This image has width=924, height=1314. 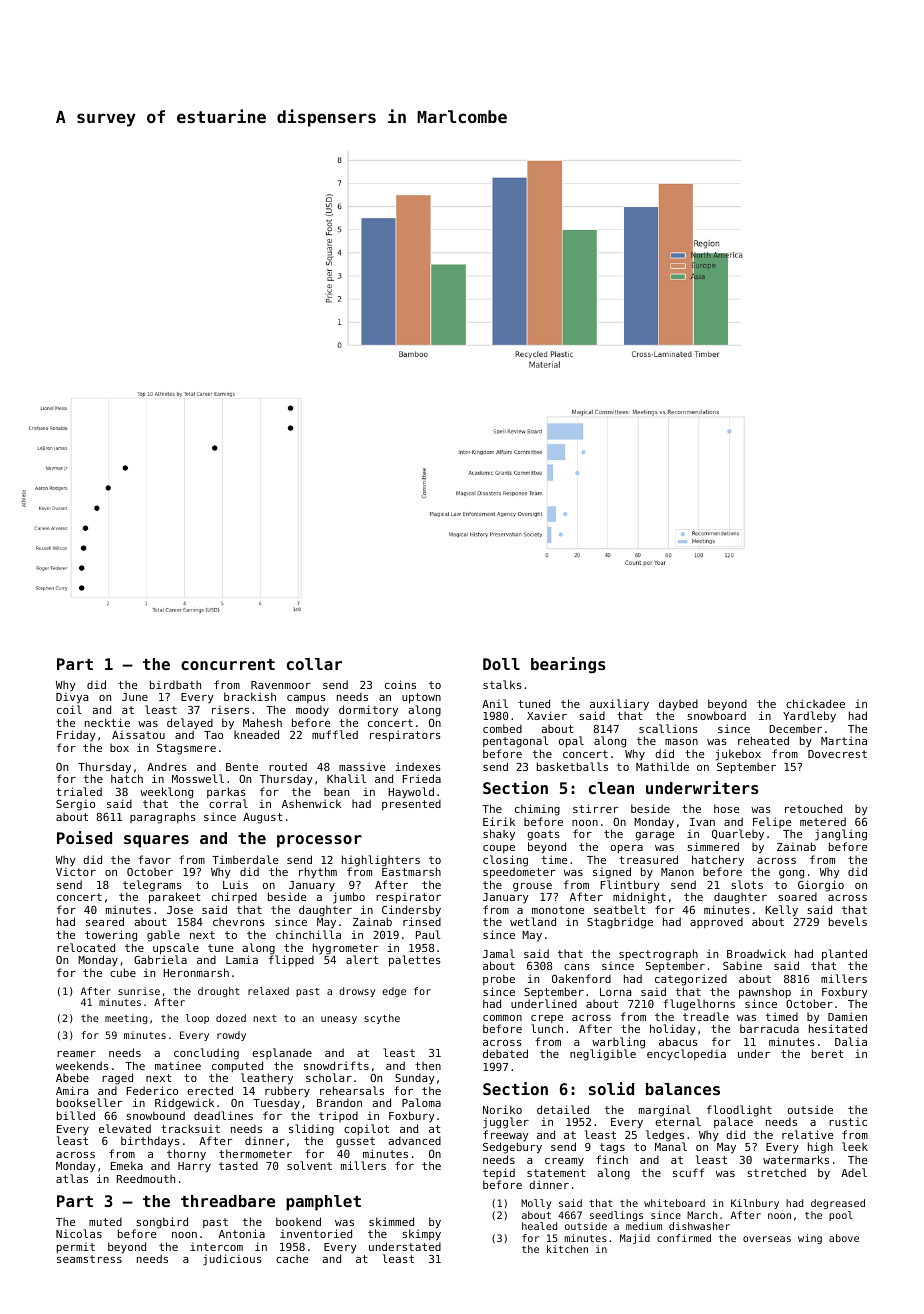 I want to click on snowdrifts, so click(x=336, y=1065).
